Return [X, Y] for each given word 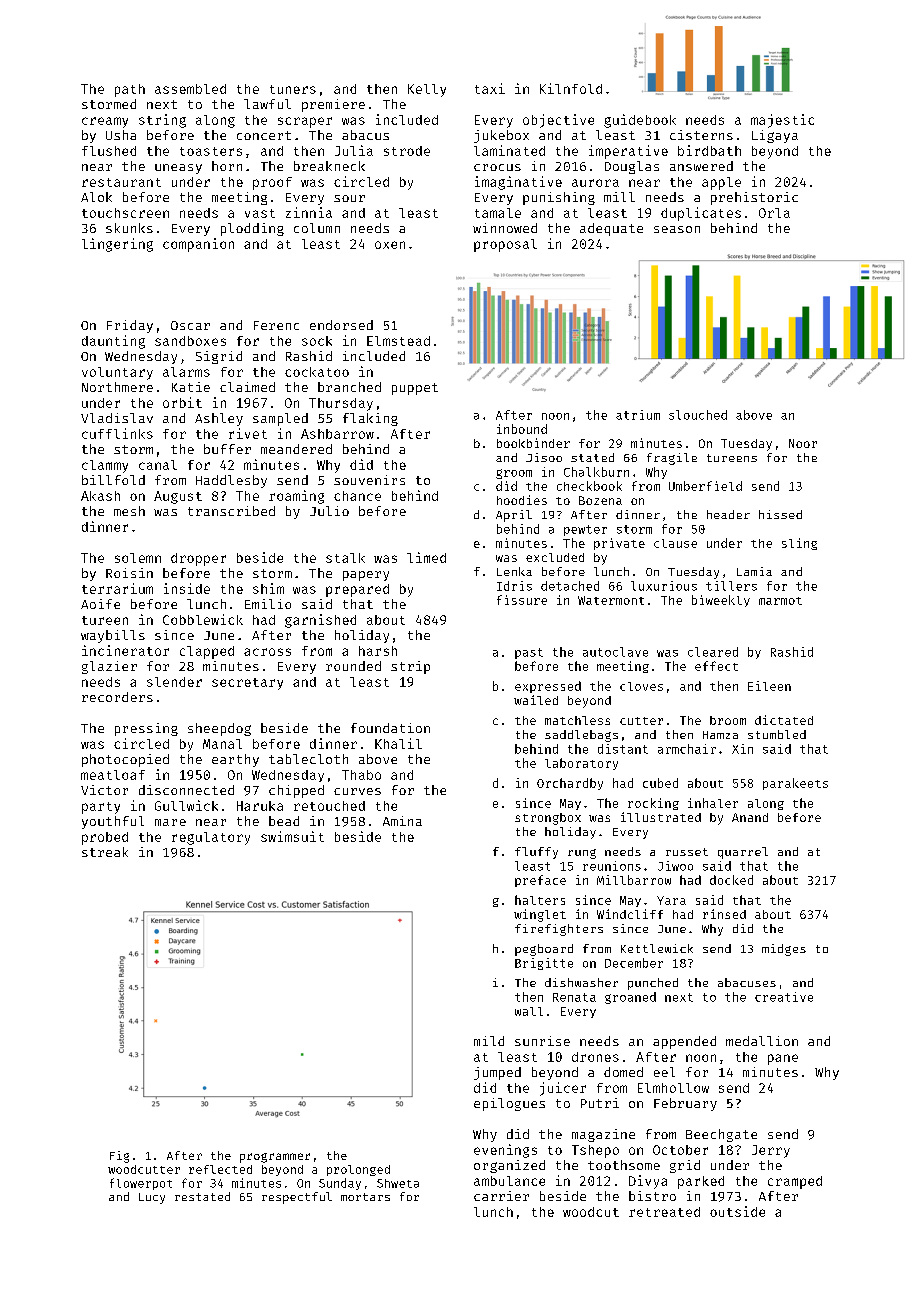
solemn [138, 558]
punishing [559, 198]
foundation [390, 728]
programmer [275, 1158]
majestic [782, 121]
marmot [780, 601]
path [130, 90]
